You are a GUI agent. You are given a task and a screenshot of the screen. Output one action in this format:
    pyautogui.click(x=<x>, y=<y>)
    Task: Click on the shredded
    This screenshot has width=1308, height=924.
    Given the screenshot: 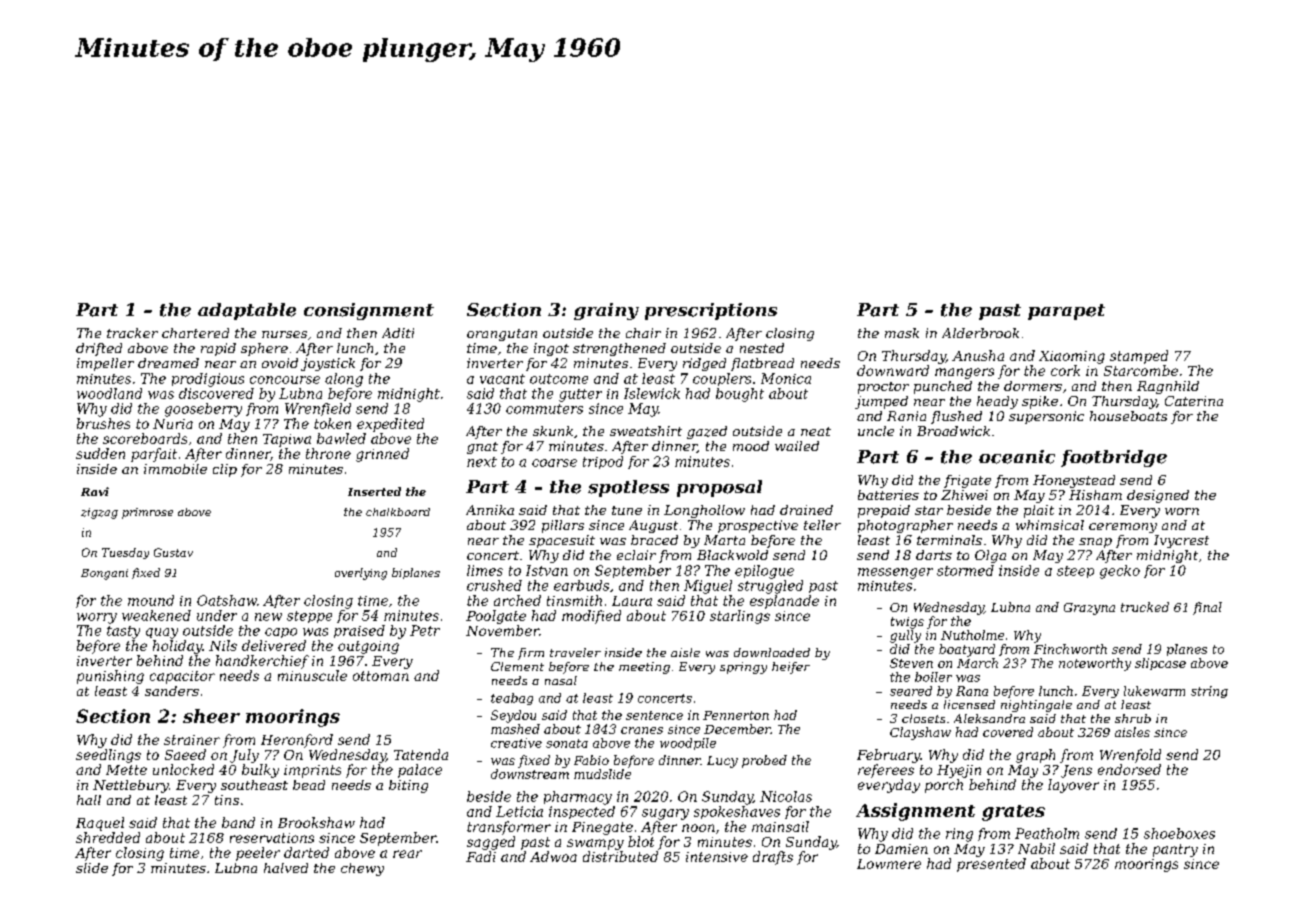 What is the action you would take?
    pyautogui.click(x=108, y=837)
